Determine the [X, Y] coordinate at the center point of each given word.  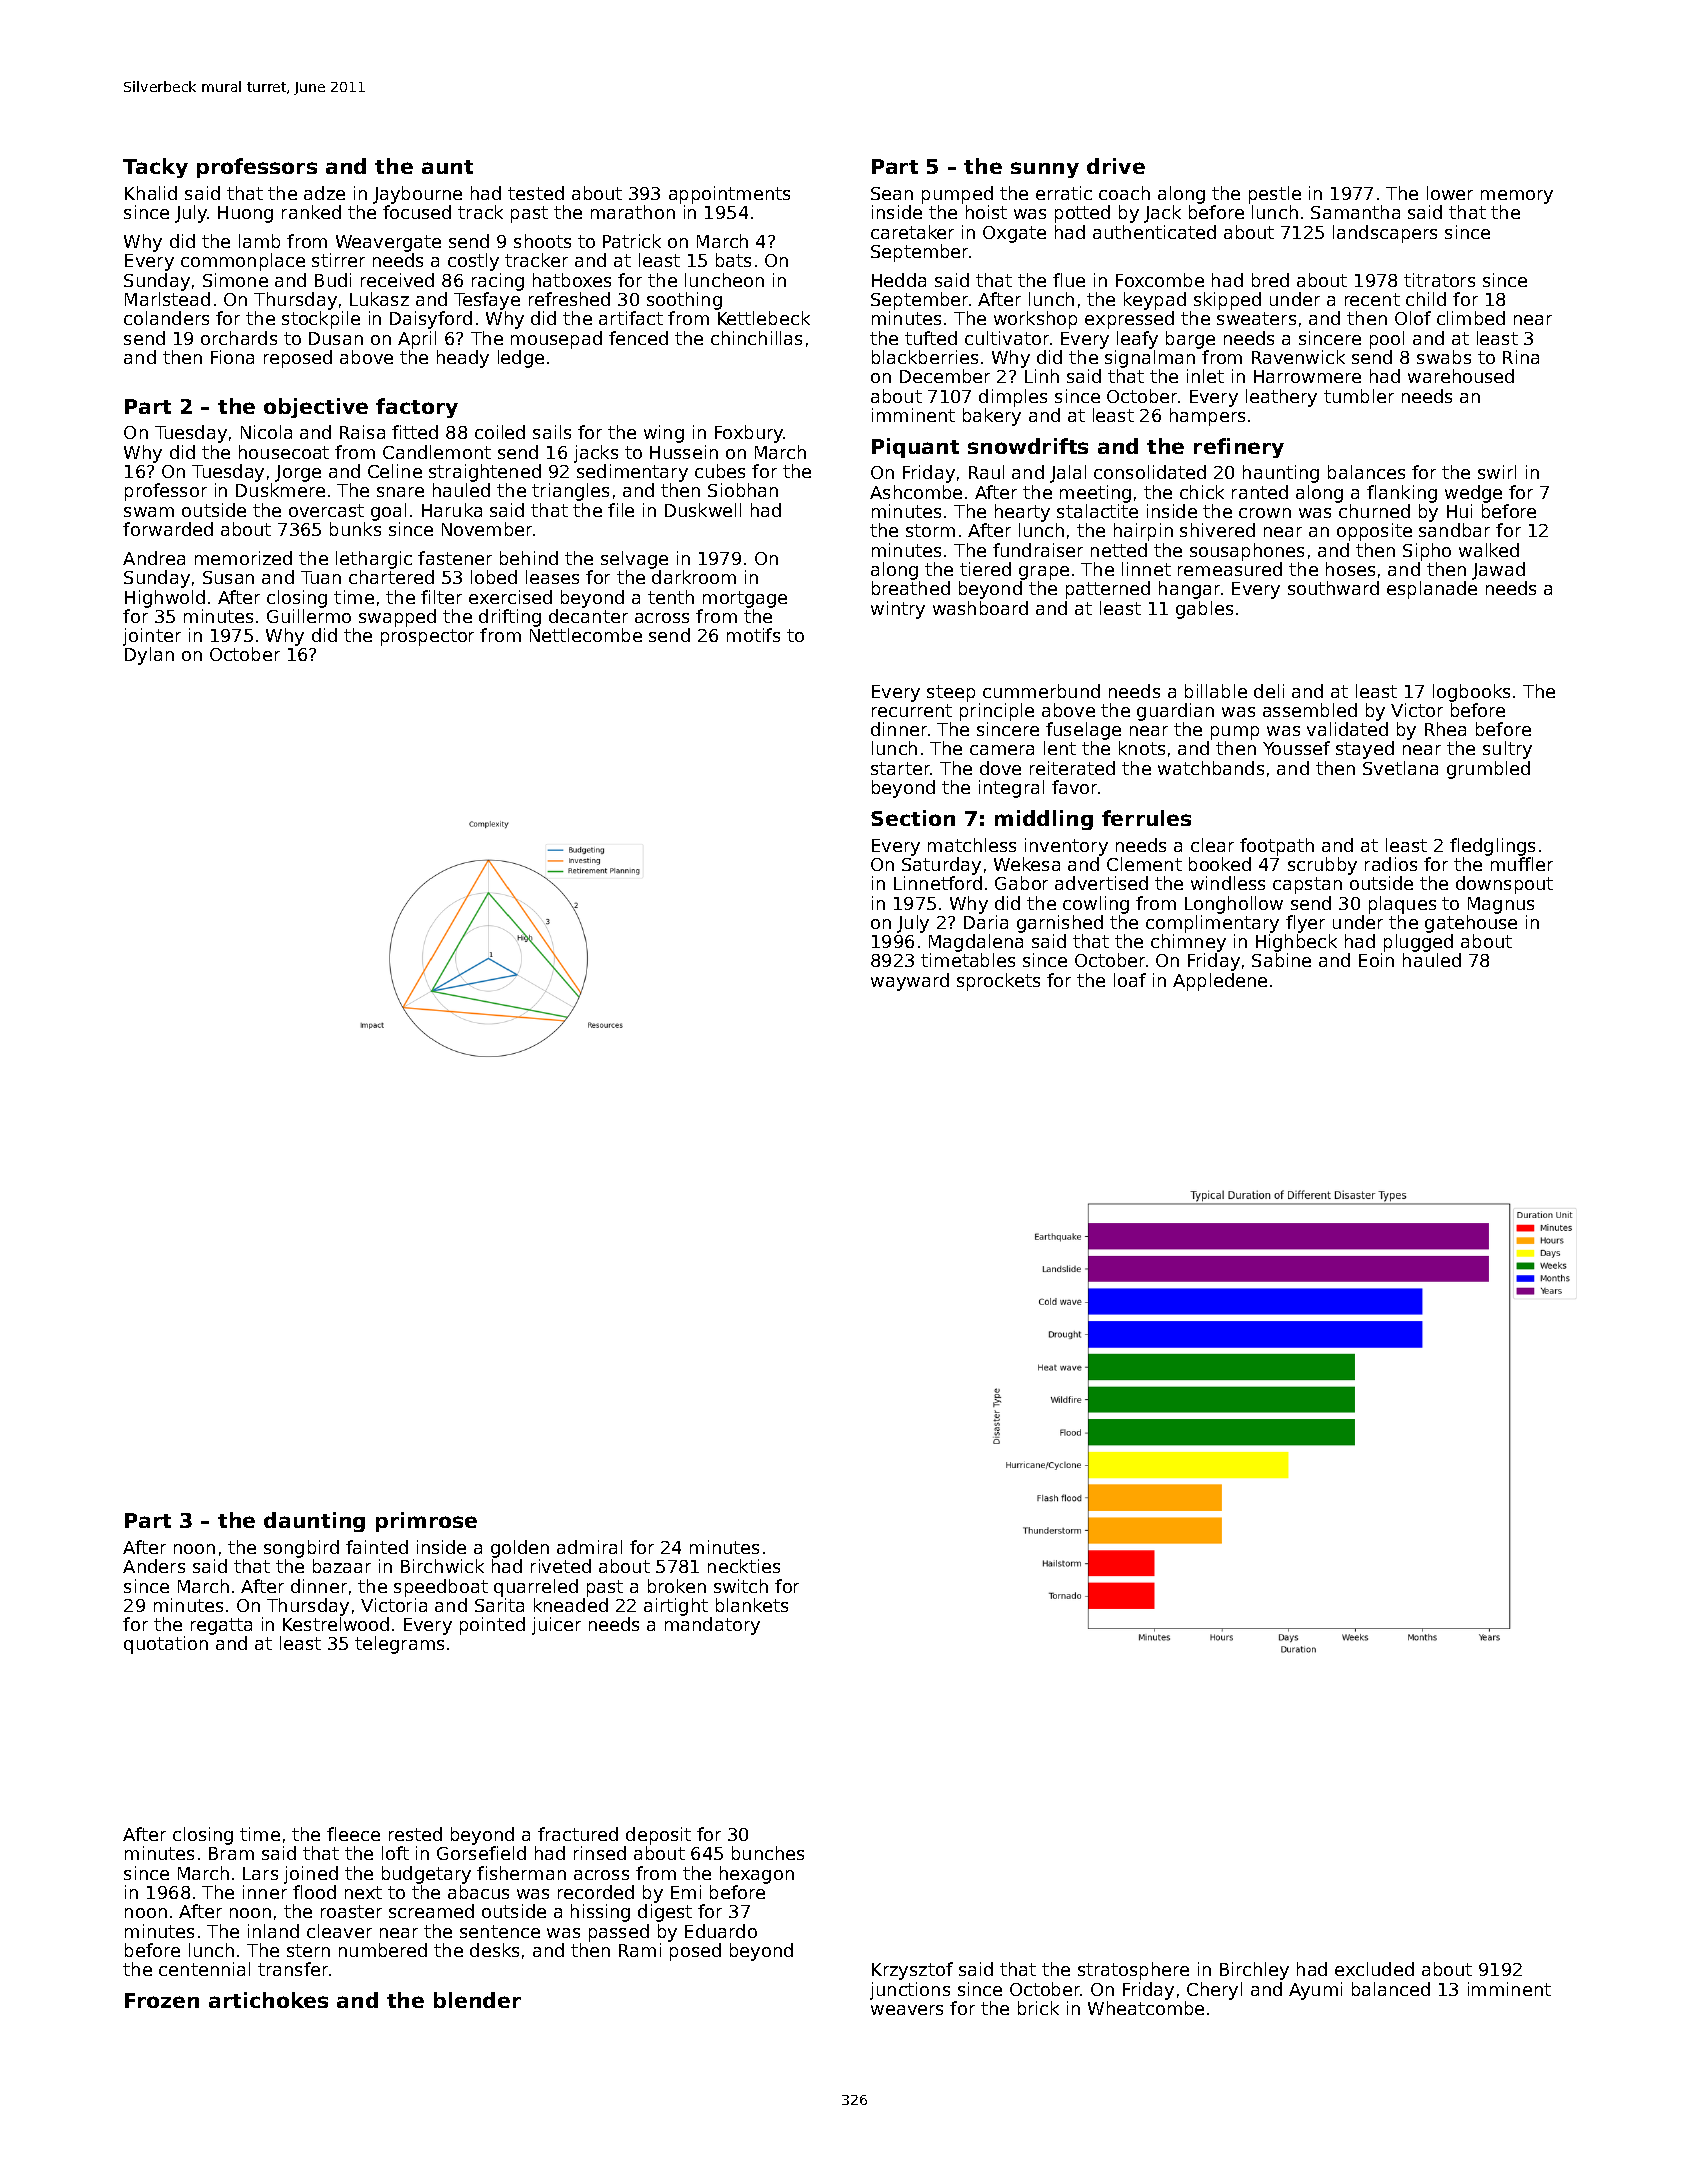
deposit [658, 1836]
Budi [333, 280]
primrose [426, 1522]
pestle [1275, 195]
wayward [910, 982]
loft [395, 1853]
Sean [892, 193]
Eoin [1376, 960]
